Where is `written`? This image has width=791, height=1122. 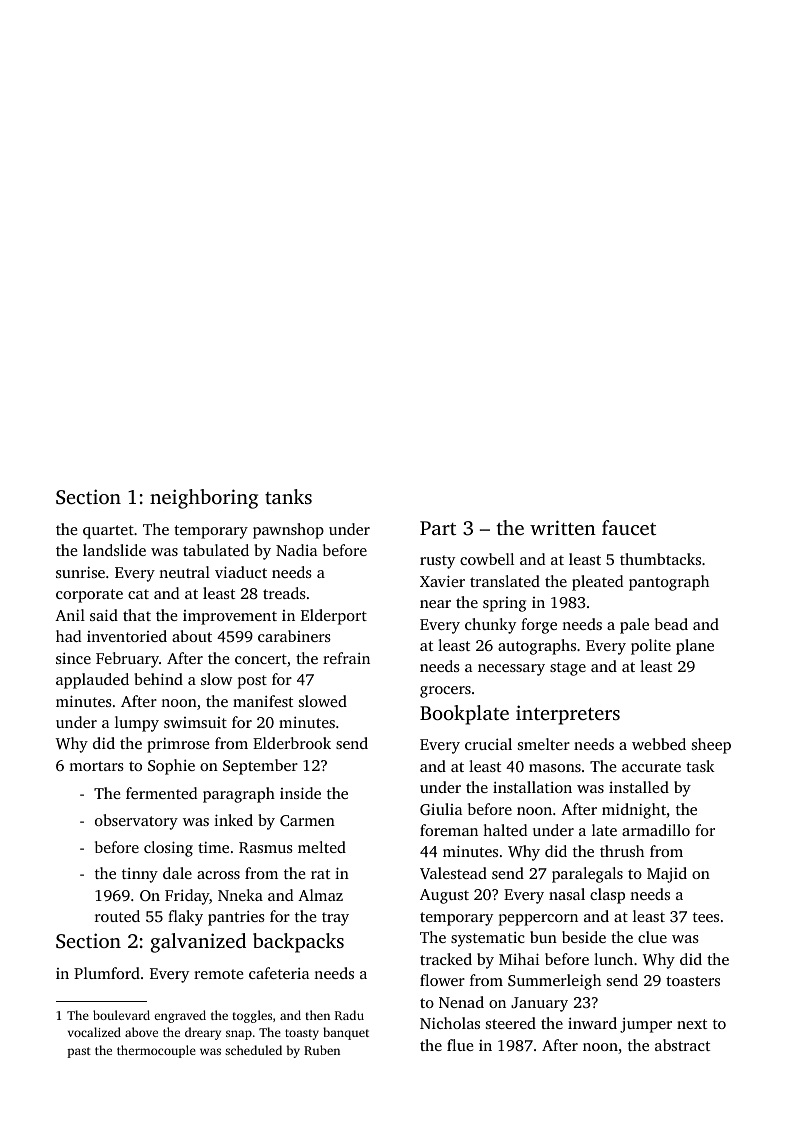
written is located at coordinates (563, 527).
